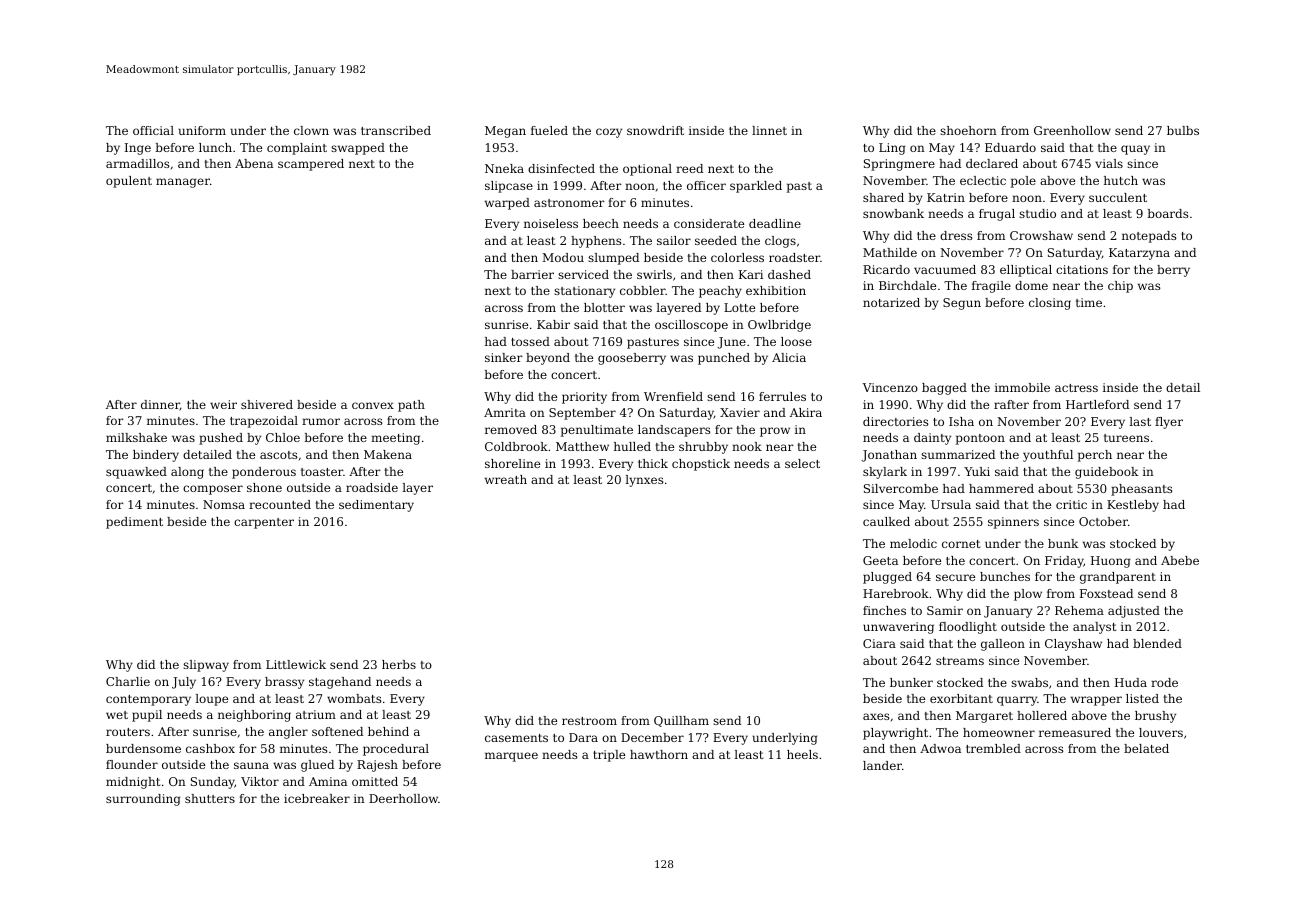 This screenshot has width=1308, height=924. What do you see at coordinates (993, 748) in the screenshot?
I see `trembled` at bounding box center [993, 748].
